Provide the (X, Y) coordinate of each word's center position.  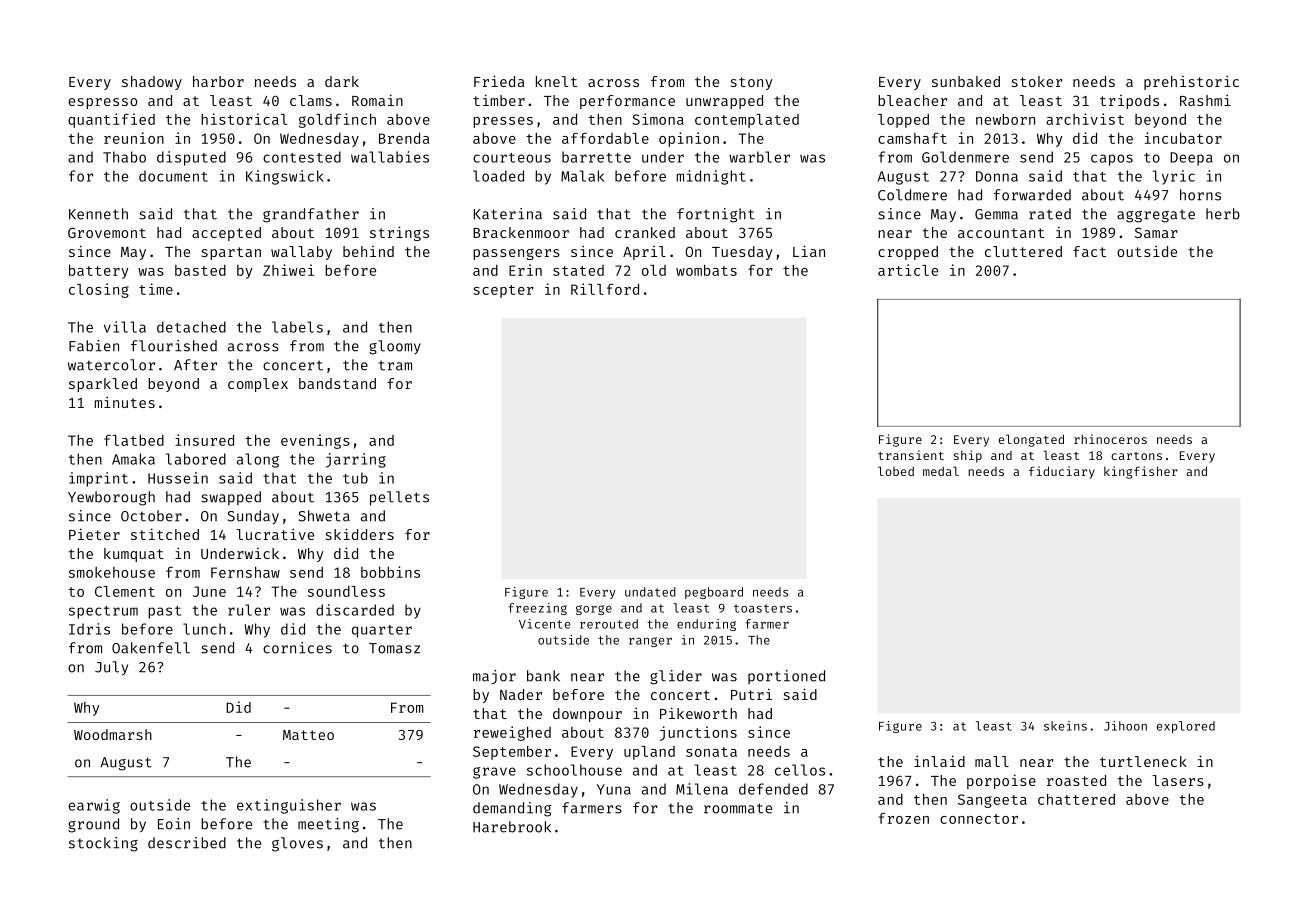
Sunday (253, 517)
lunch (204, 629)
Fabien (94, 346)
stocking (103, 844)
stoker (1037, 81)
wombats (706, 270)
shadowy (152, 83)
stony (751, 83)
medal (941, 471)
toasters (763, 608)
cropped (908, 253)
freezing (537, 609)
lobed (896, 471)
